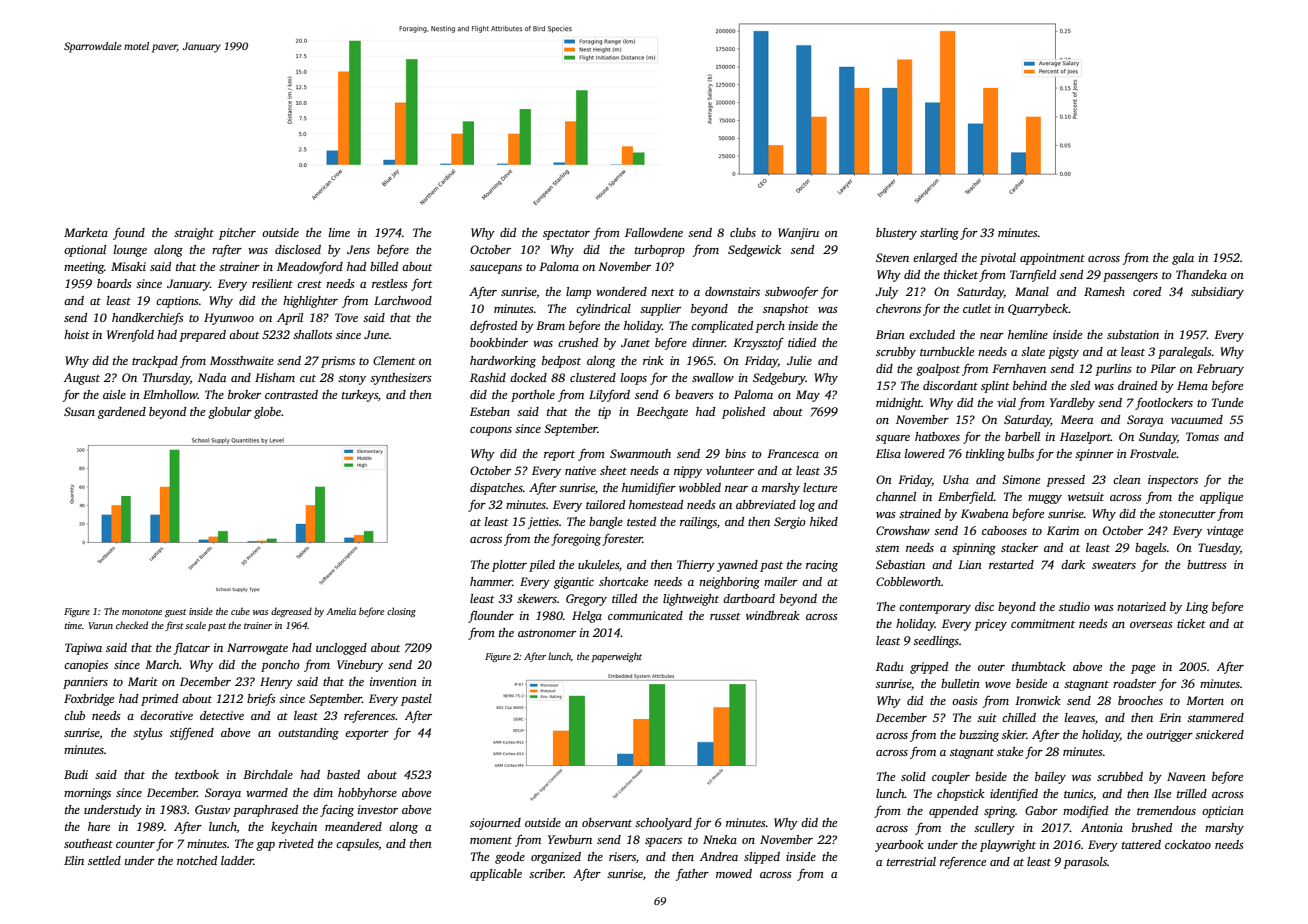 This document has width=1308, height=924. Describe the element at coordinates (1085, 863) in the document. I see `parasols` at that location.
